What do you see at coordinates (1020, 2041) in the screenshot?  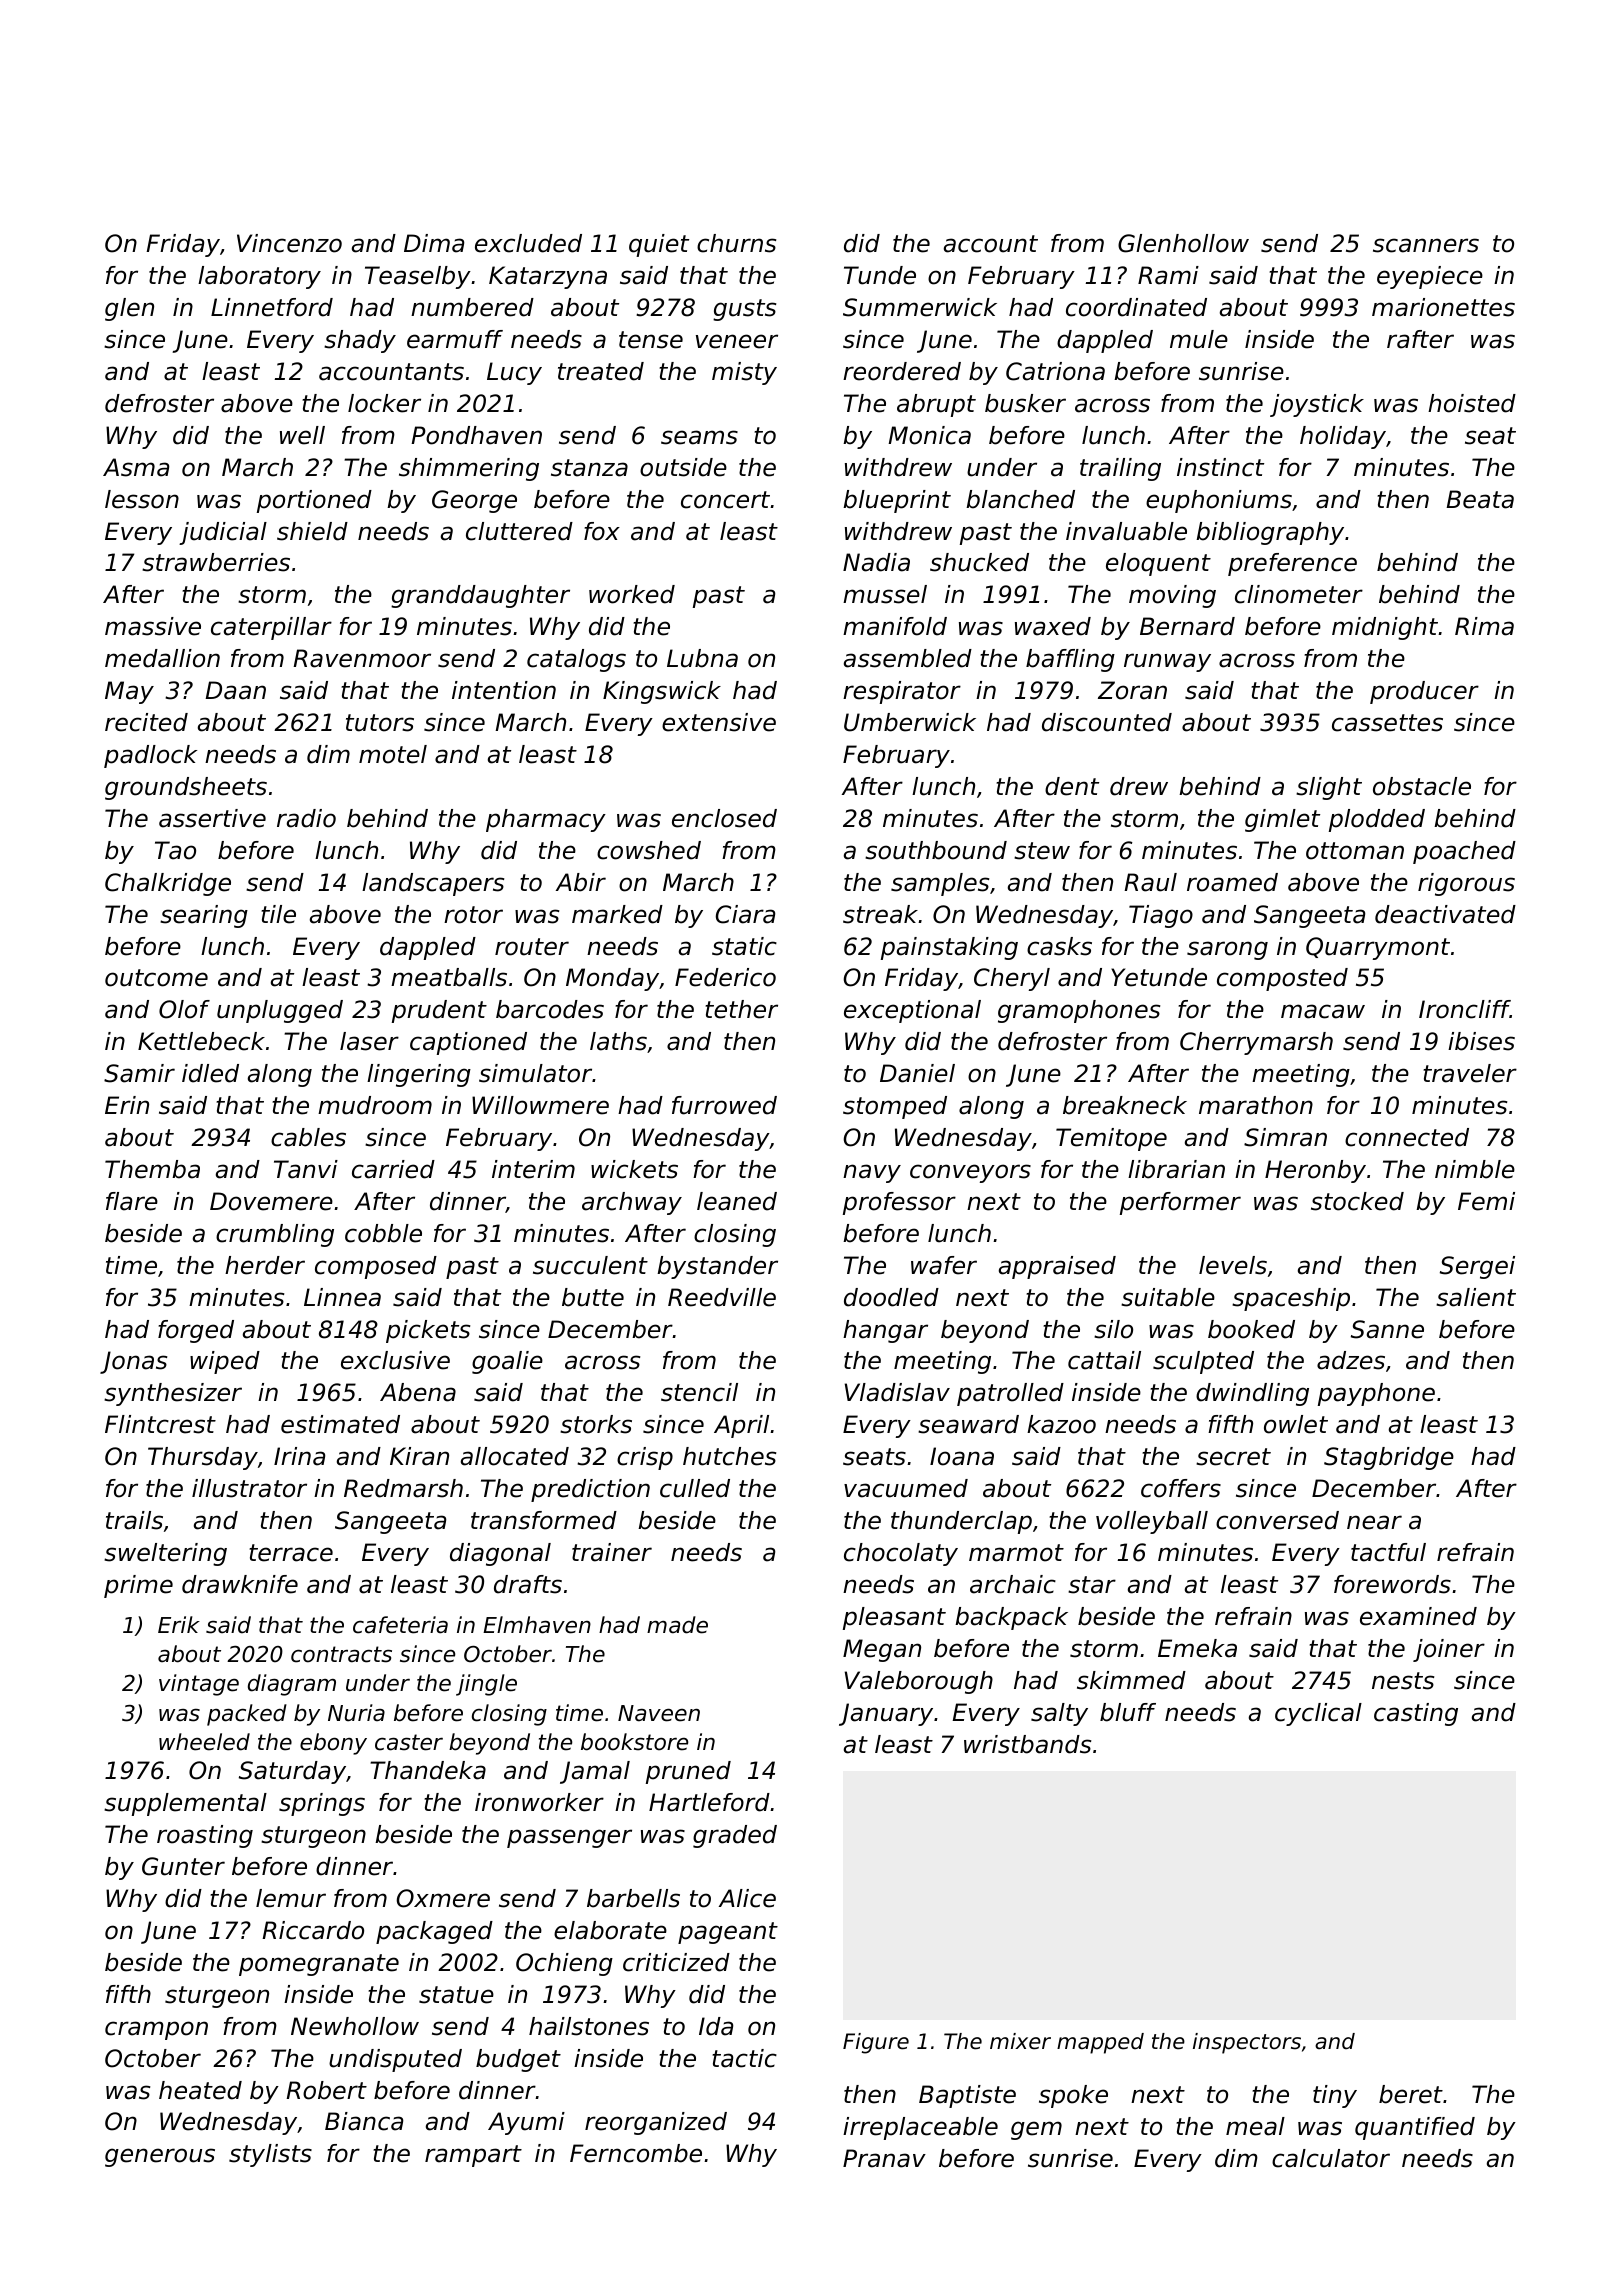 I see `mixer` at bounding box center [1020, 2041].
